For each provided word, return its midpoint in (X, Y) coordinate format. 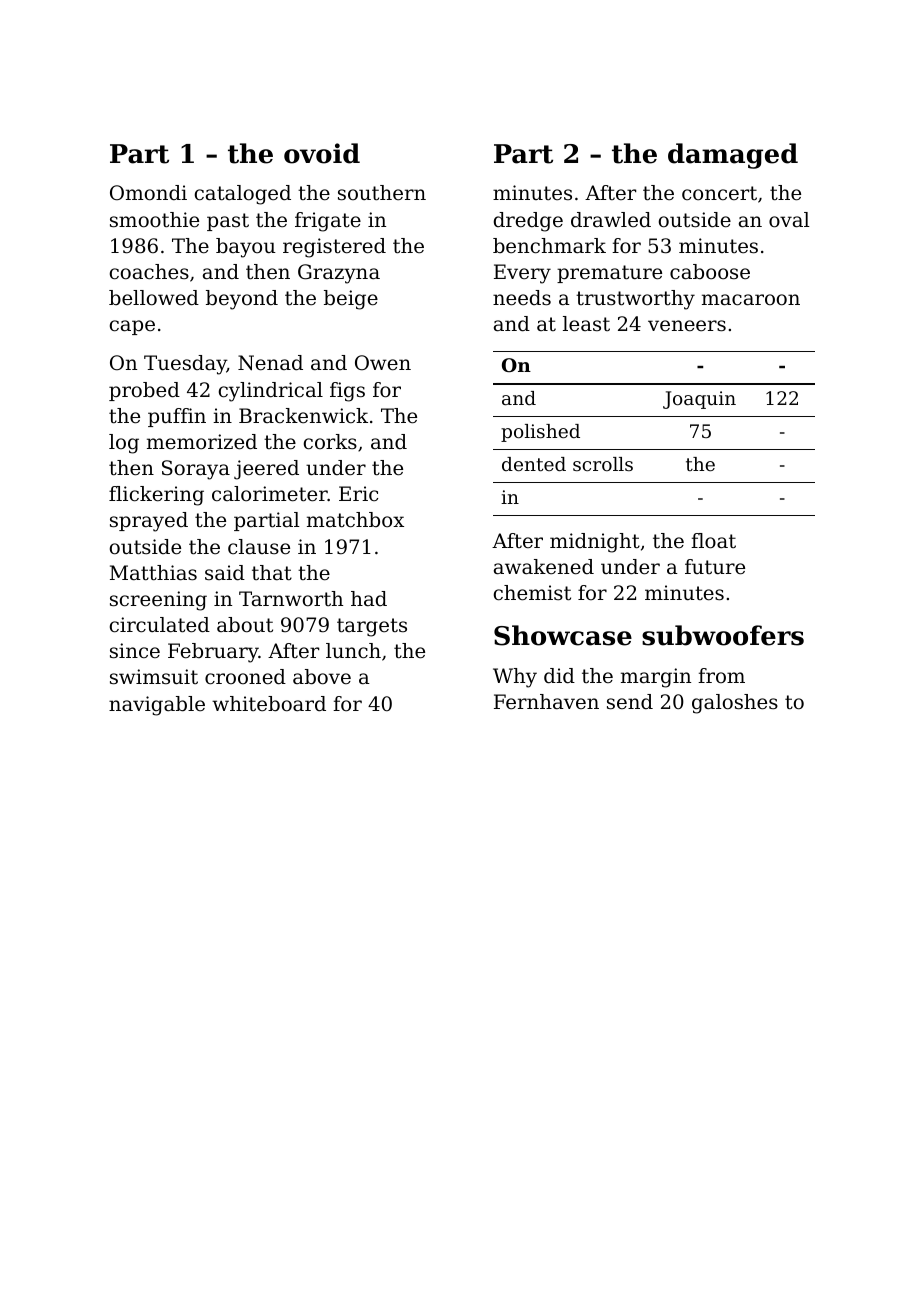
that (272, 572)
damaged (733, 156)
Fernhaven (546, 701)
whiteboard (269, 704)
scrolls (603, 464)
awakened (544, 567)
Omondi (148, 193)
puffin (177, 417)
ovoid (322, 153)
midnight (595, 543)
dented (534, 464)
